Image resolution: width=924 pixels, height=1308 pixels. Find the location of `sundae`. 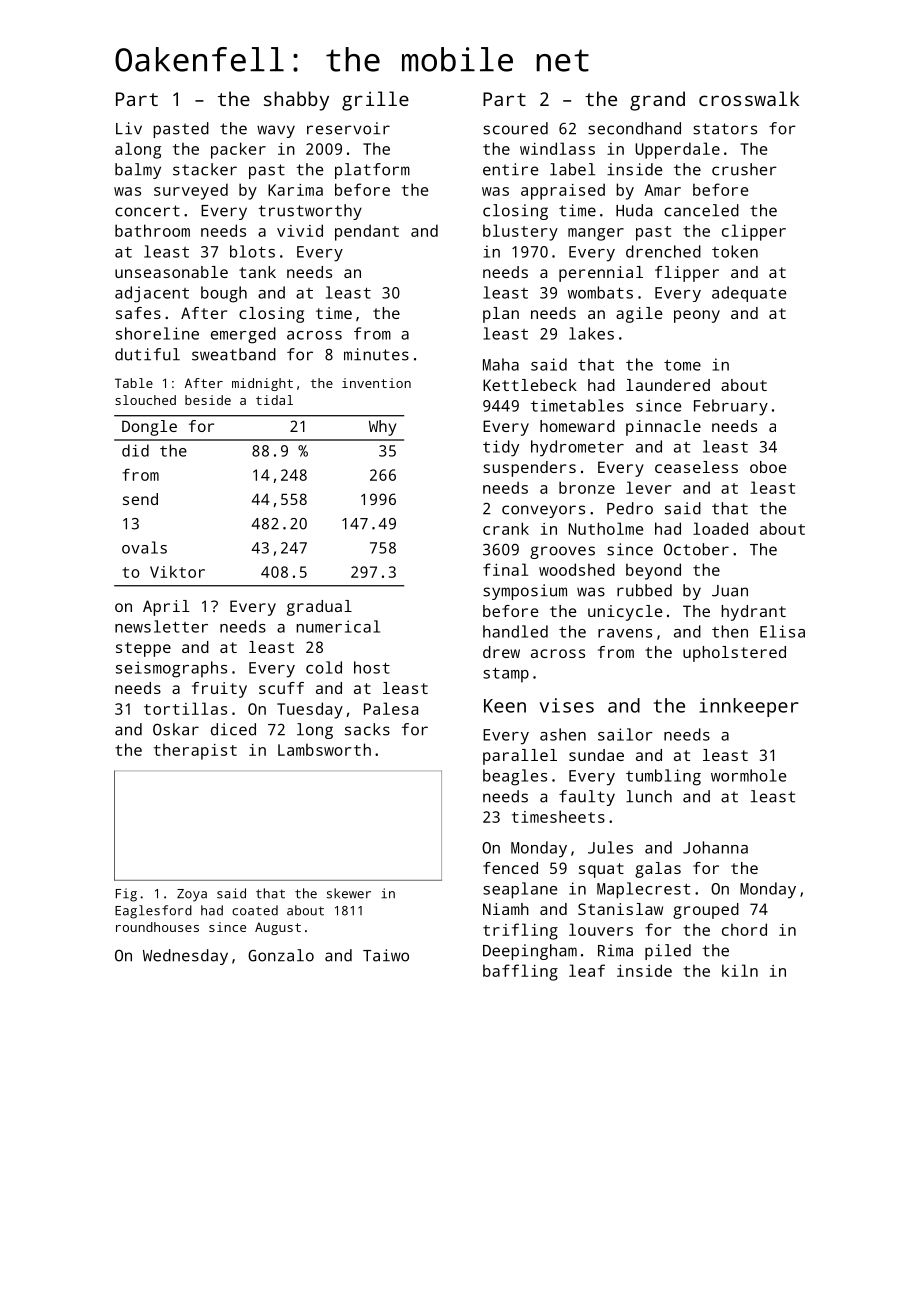

sundae is located at coordinates (596, 755).
